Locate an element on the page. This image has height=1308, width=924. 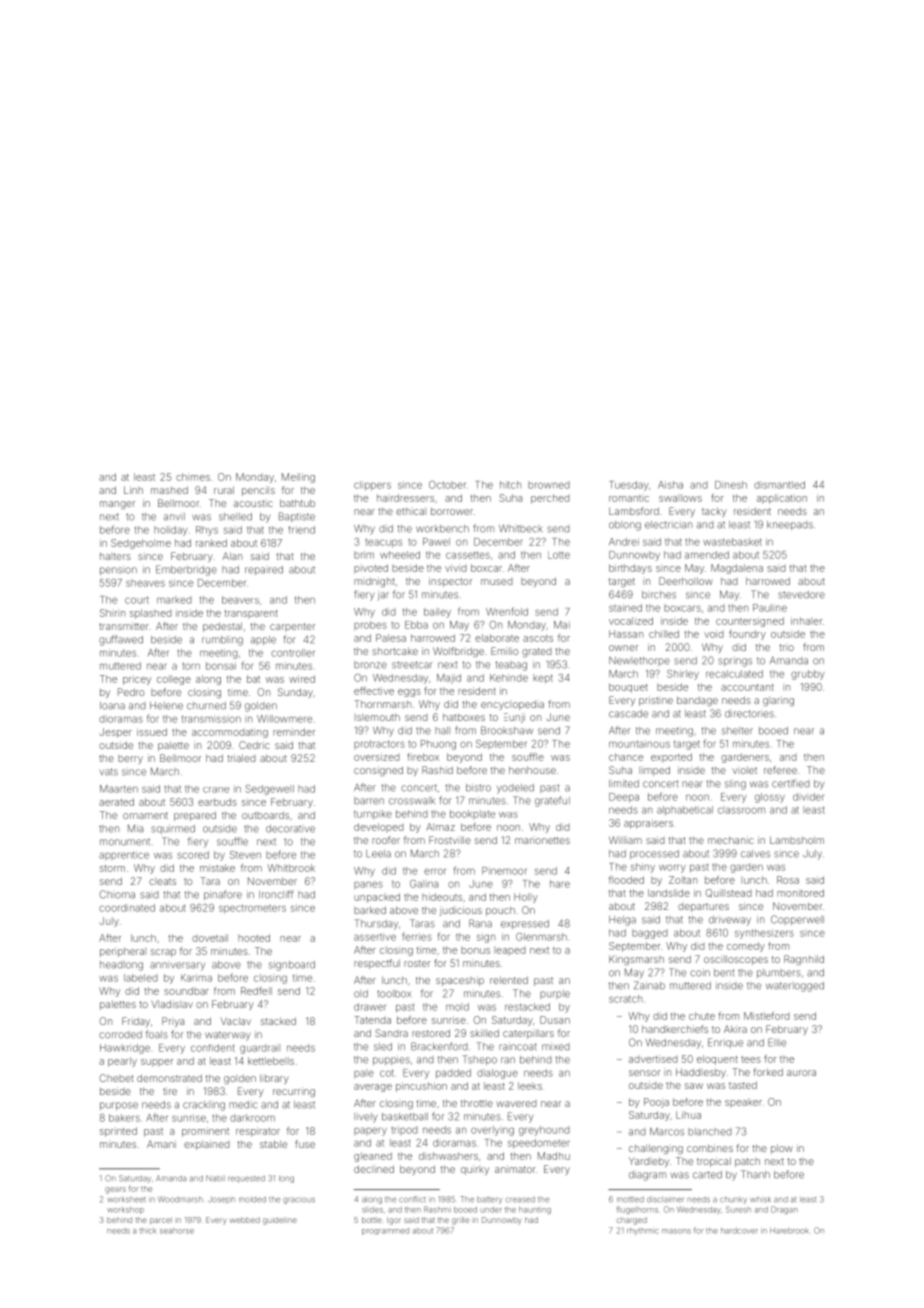
hitch is located at coordinates (510, 485).
